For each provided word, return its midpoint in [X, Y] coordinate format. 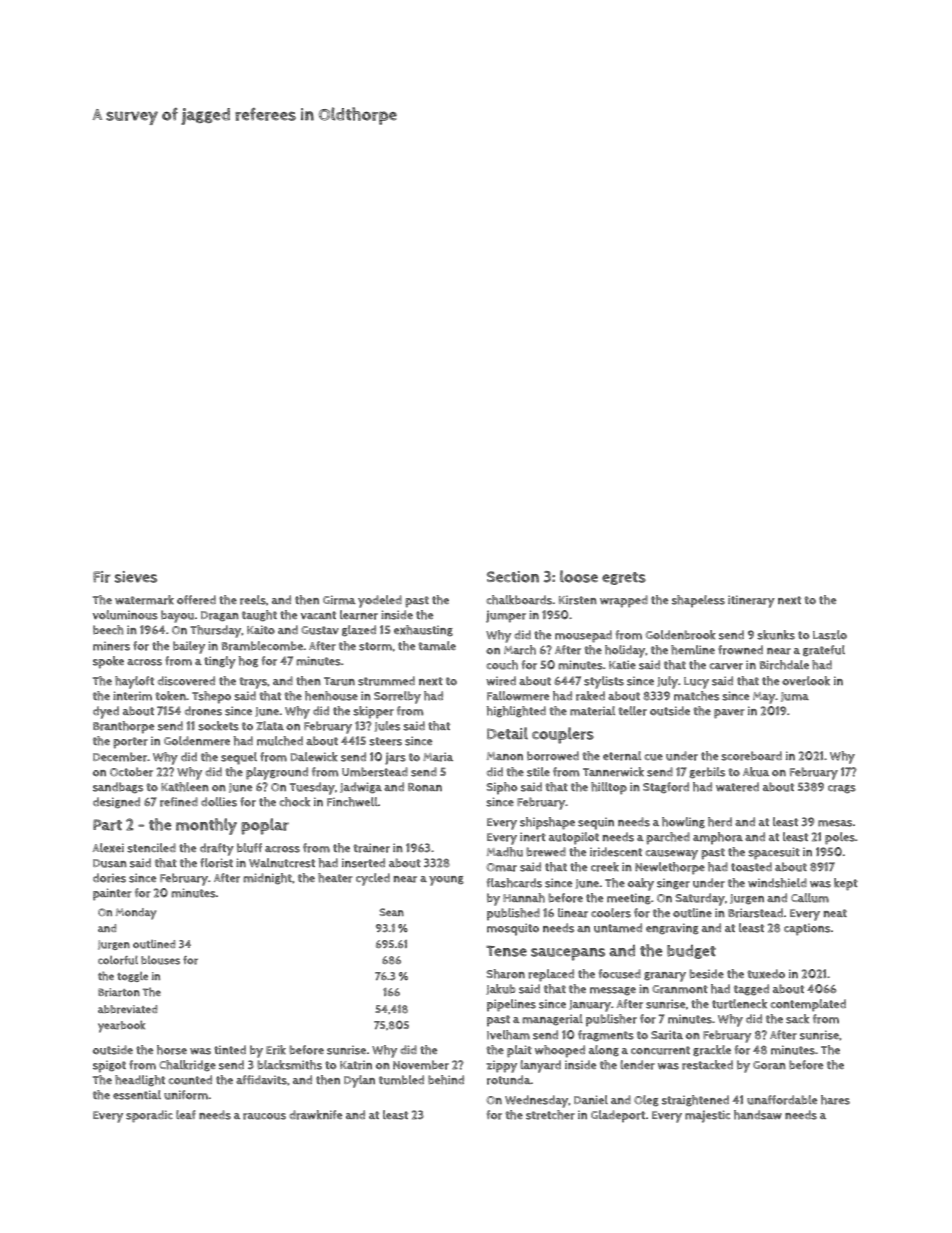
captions [807, 929]
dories [109, 878]
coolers [611, 913]
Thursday [216, 631]
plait [519, 1051]
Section [513, 577]
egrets [624, 578]
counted [190, 1080]
